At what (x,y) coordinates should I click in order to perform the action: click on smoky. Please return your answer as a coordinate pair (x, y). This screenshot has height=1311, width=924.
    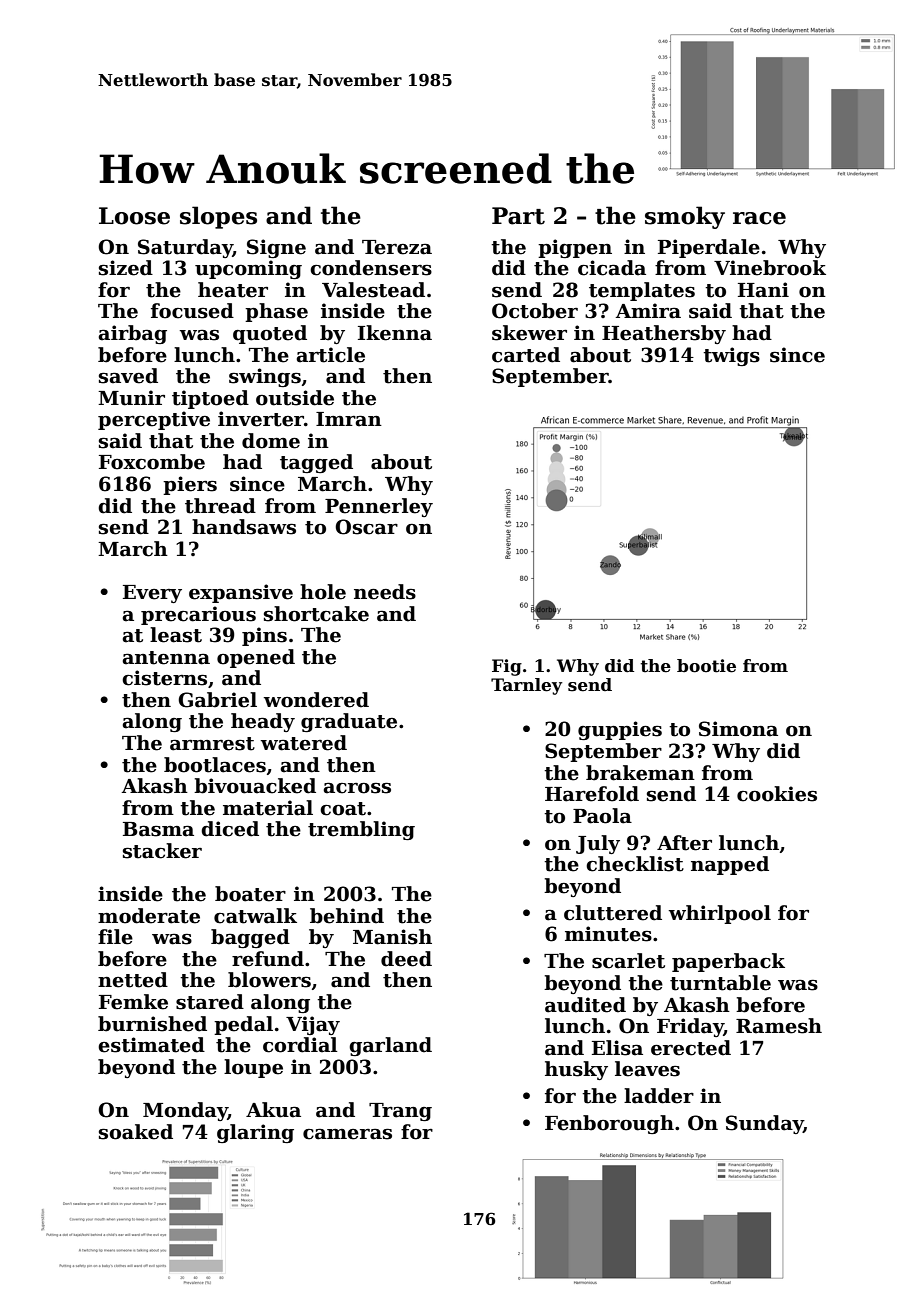
    Looking at the image, I should click on (685, 217).
